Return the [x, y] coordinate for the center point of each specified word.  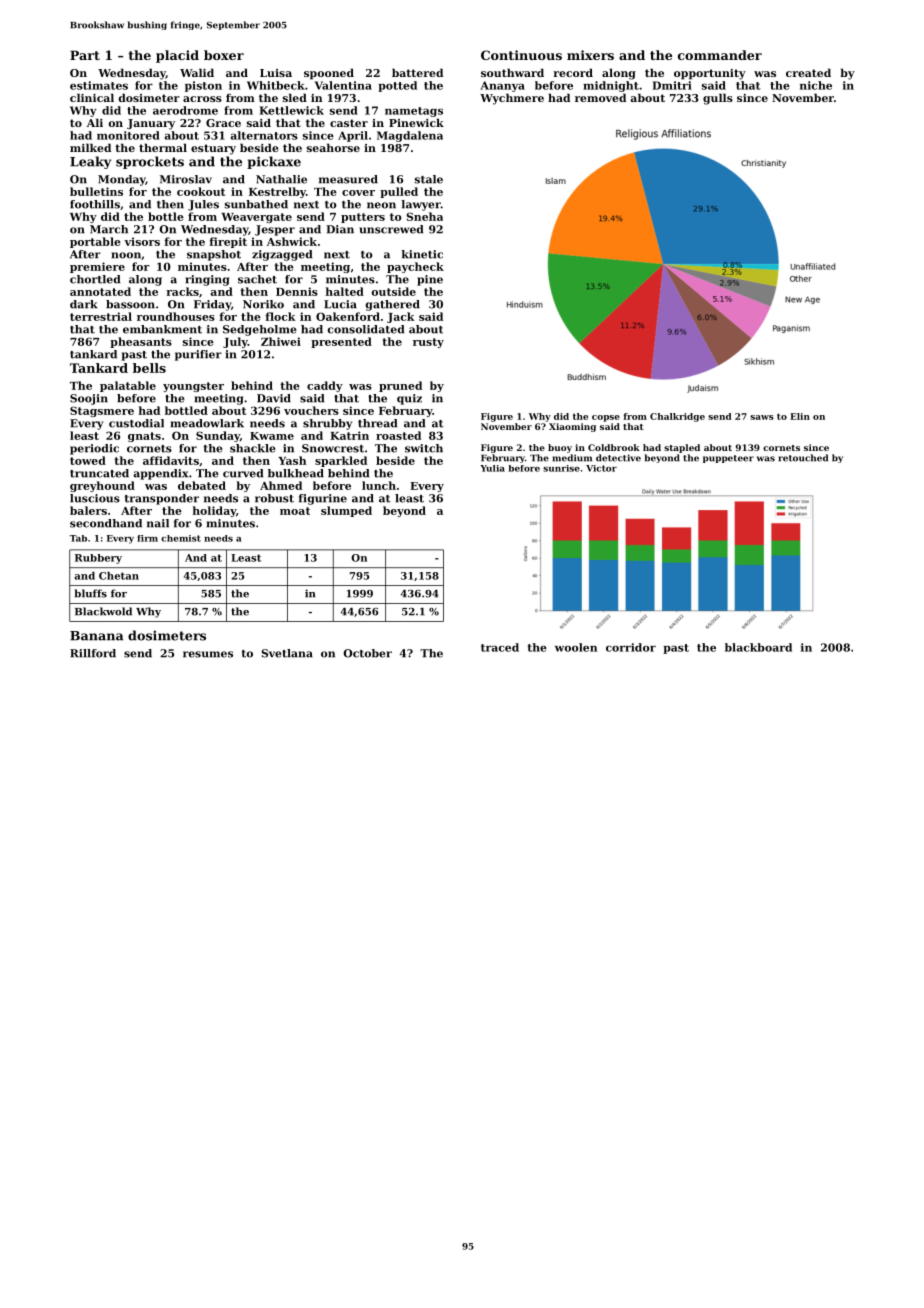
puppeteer [728, 459]
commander [720, 55]
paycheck [415, 267]
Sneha [425, 216]
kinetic [422, 254]
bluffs [91, 593]
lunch [379, 485]
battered [417, 72]
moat [295, 511]
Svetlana [287, 653]
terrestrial [101, 316]
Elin [800, 416]
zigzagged [282, 255]
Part [85, 55]
